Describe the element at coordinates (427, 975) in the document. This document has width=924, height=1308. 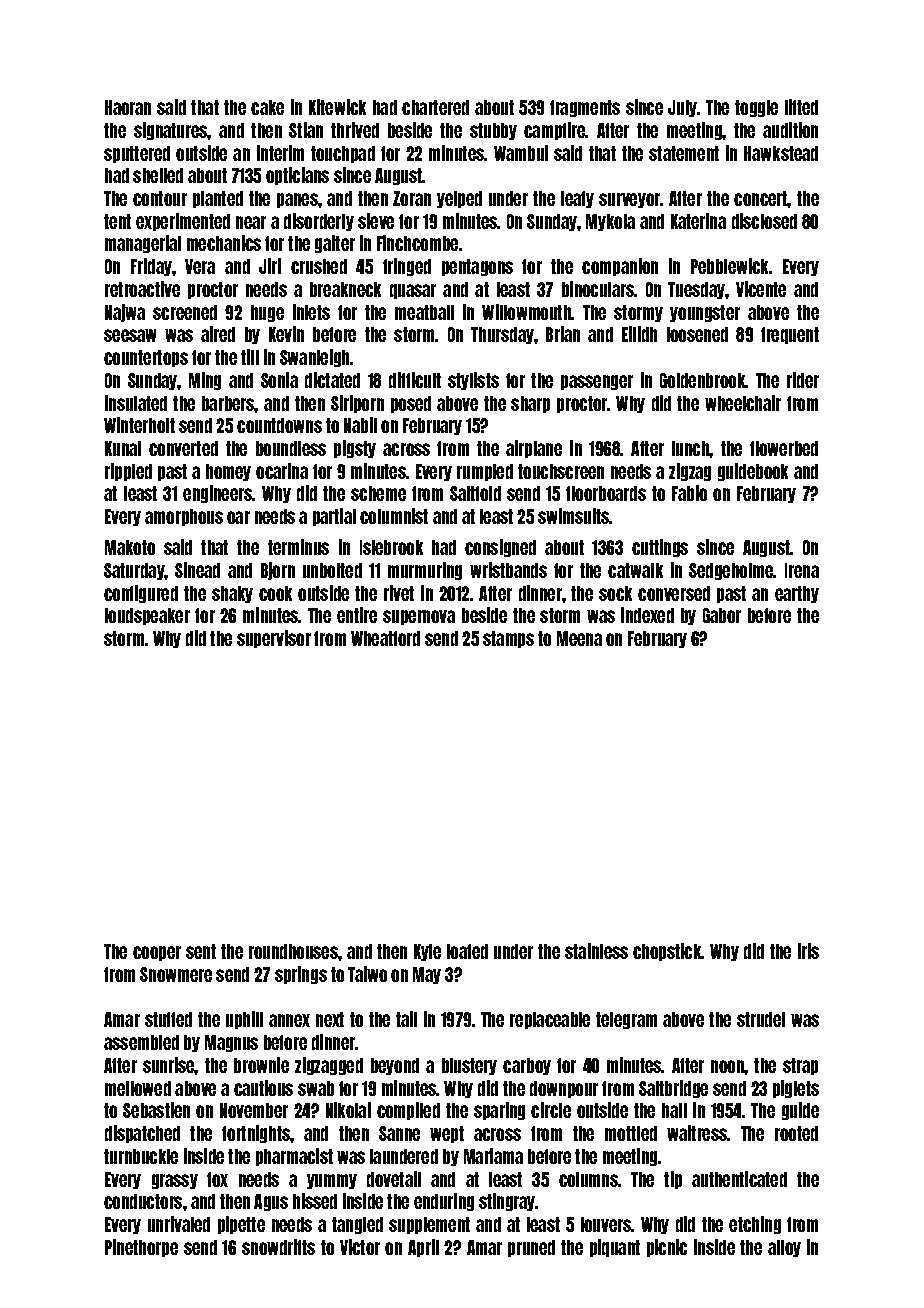
I see `May` at that location.
